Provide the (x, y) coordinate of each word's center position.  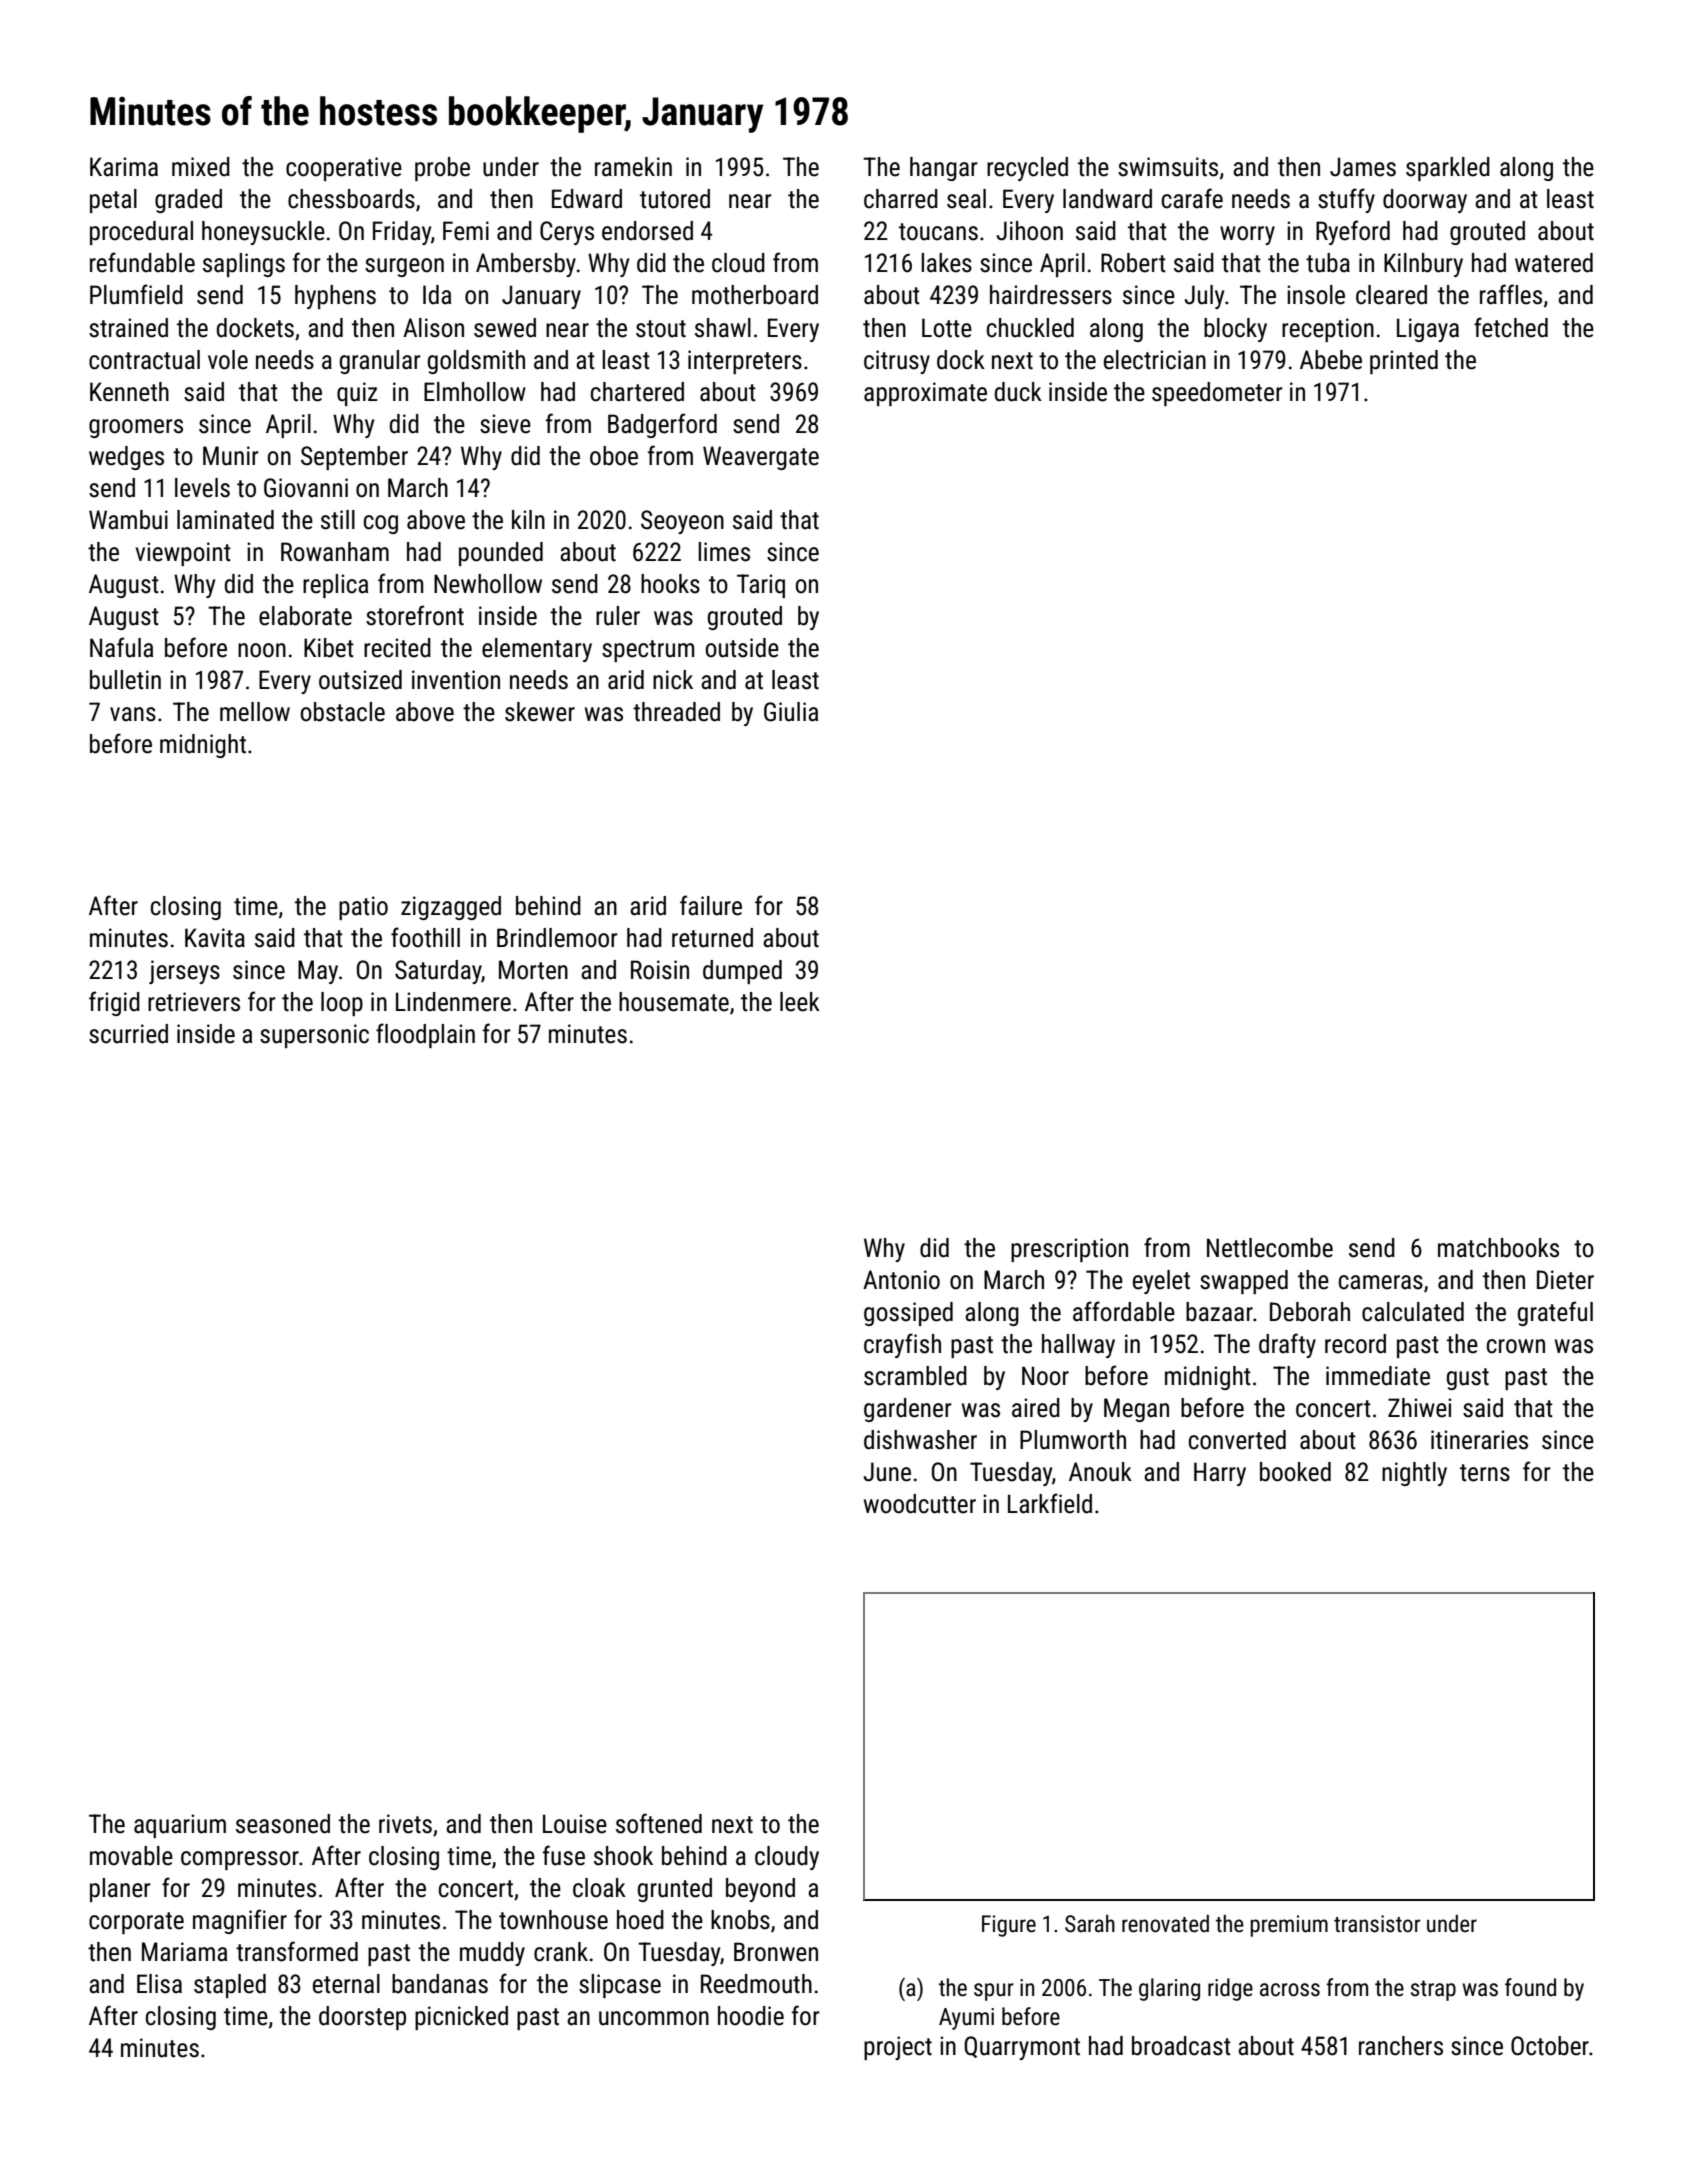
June (887, 1472)
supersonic (314, 1036)
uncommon (654, 2018)
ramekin (633, 167)
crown (1516, 1346)
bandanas (440, 1984)
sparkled (1448, 169)
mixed (201, 167)
